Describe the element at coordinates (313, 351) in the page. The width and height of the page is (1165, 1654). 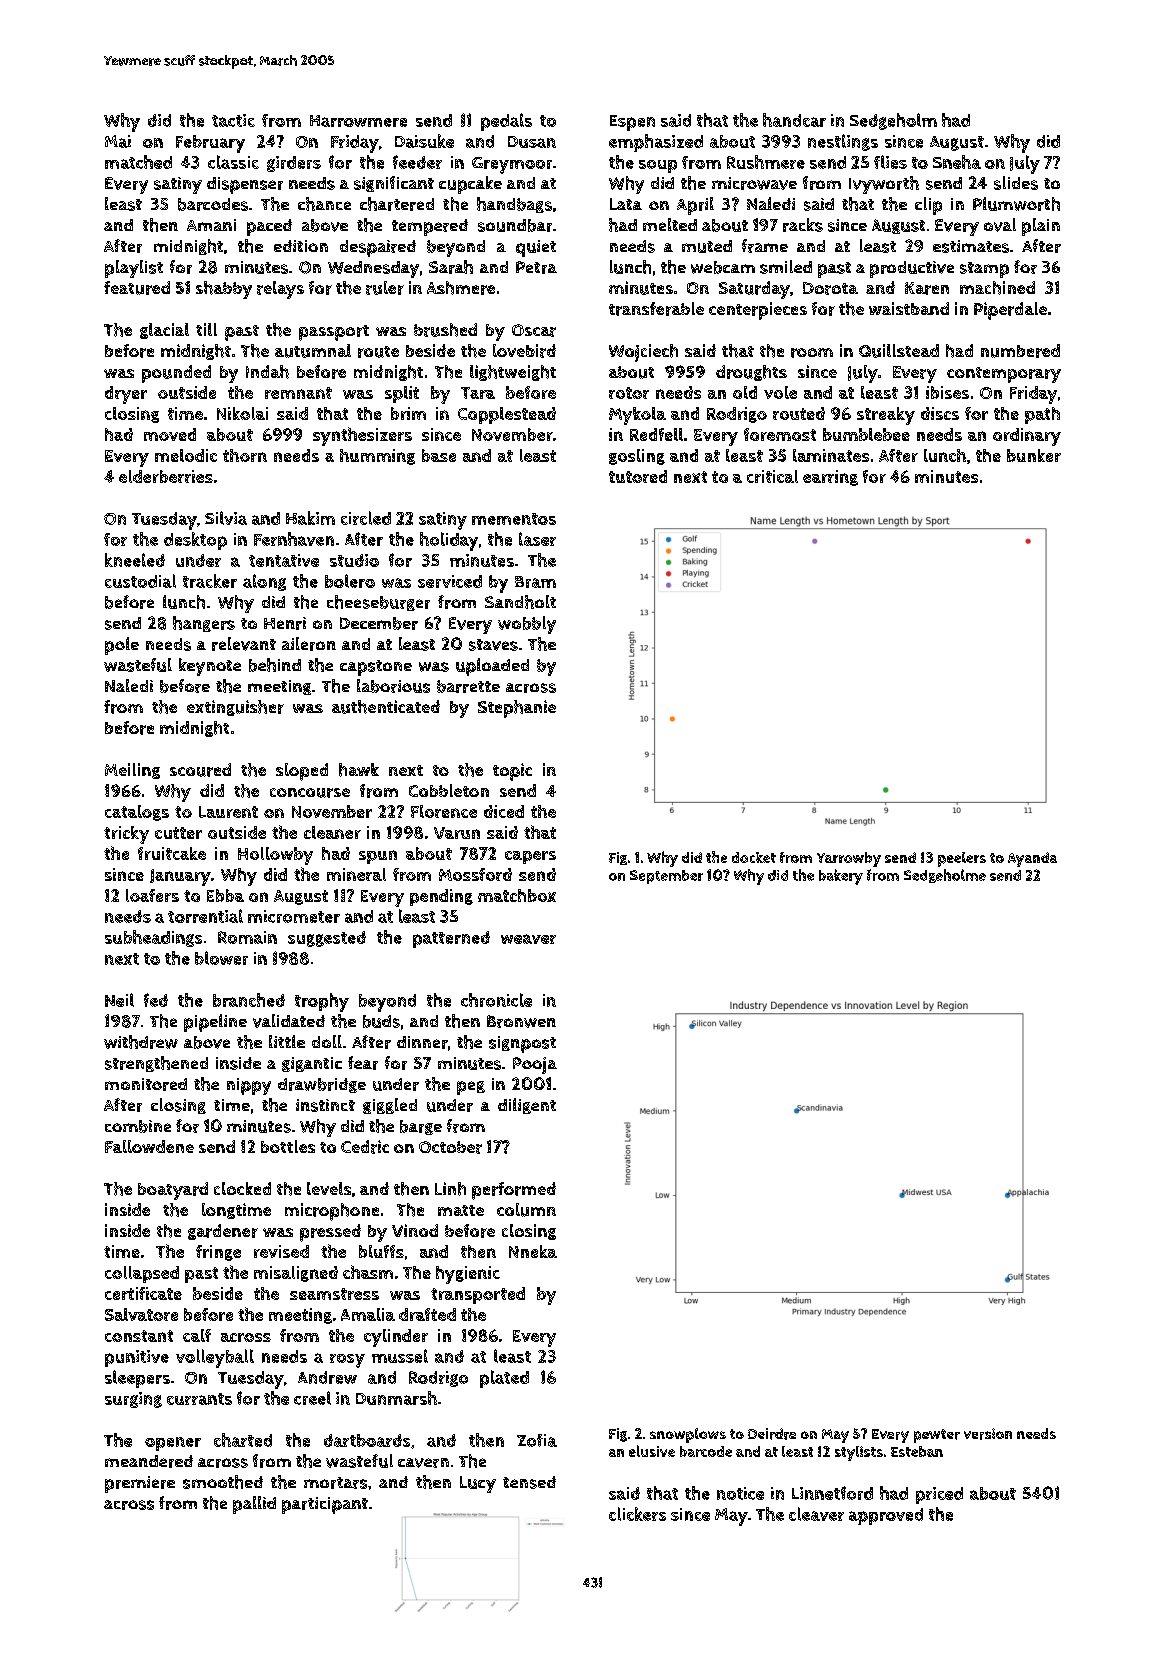
I see `autumnal` at that location.
